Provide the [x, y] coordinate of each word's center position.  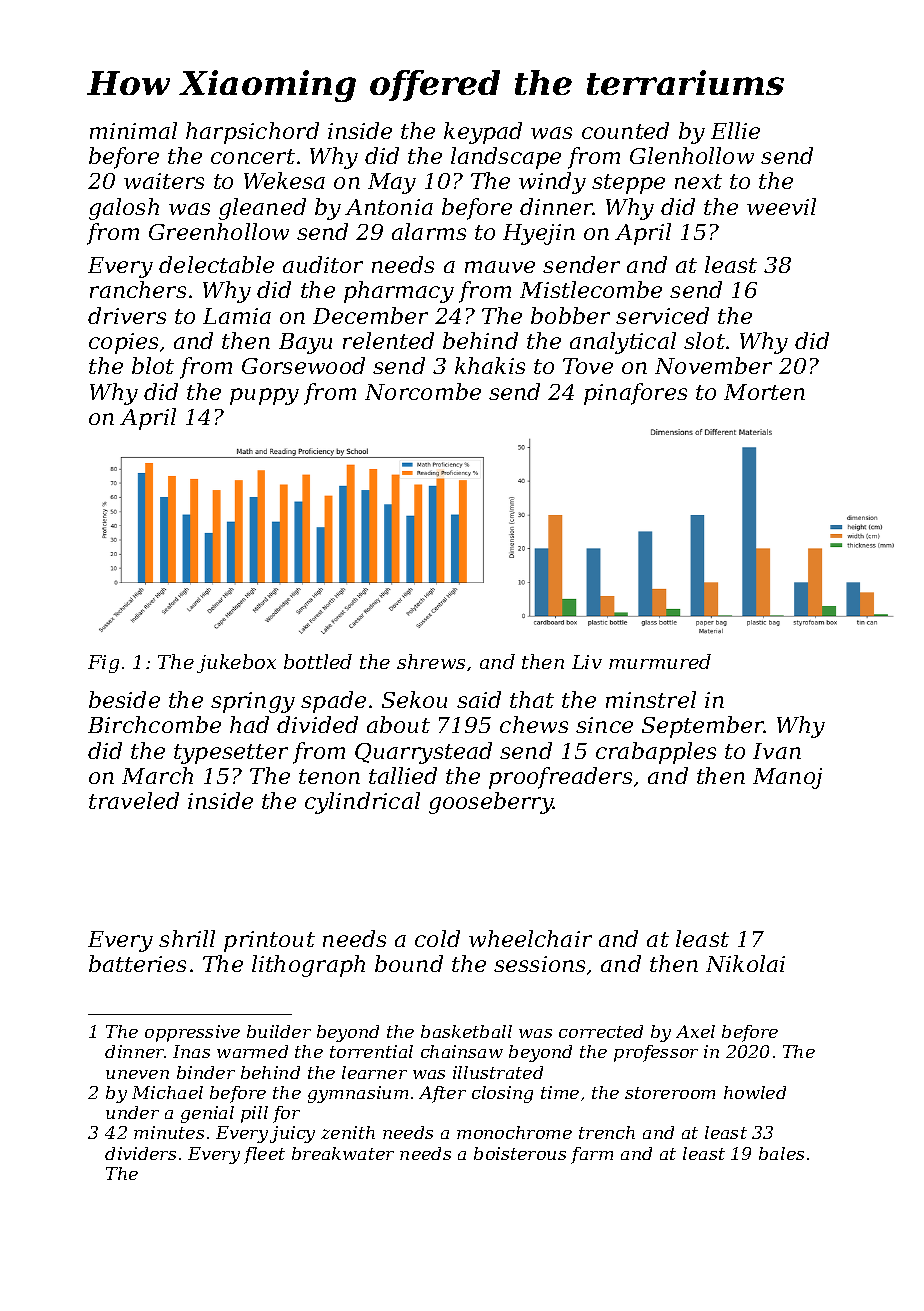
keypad [483, 133]
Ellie [735, 130]
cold [437, 938]
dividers [140, 1153]
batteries [137, 963]
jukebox [236, 663]
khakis [490, 365]
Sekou [414, 699]
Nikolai [745, 963]
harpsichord [252, 133]
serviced [662, 315]
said [479, 699]
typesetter [231, 754]
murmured [660, 661]
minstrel [651, 699]
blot [153, 365]
